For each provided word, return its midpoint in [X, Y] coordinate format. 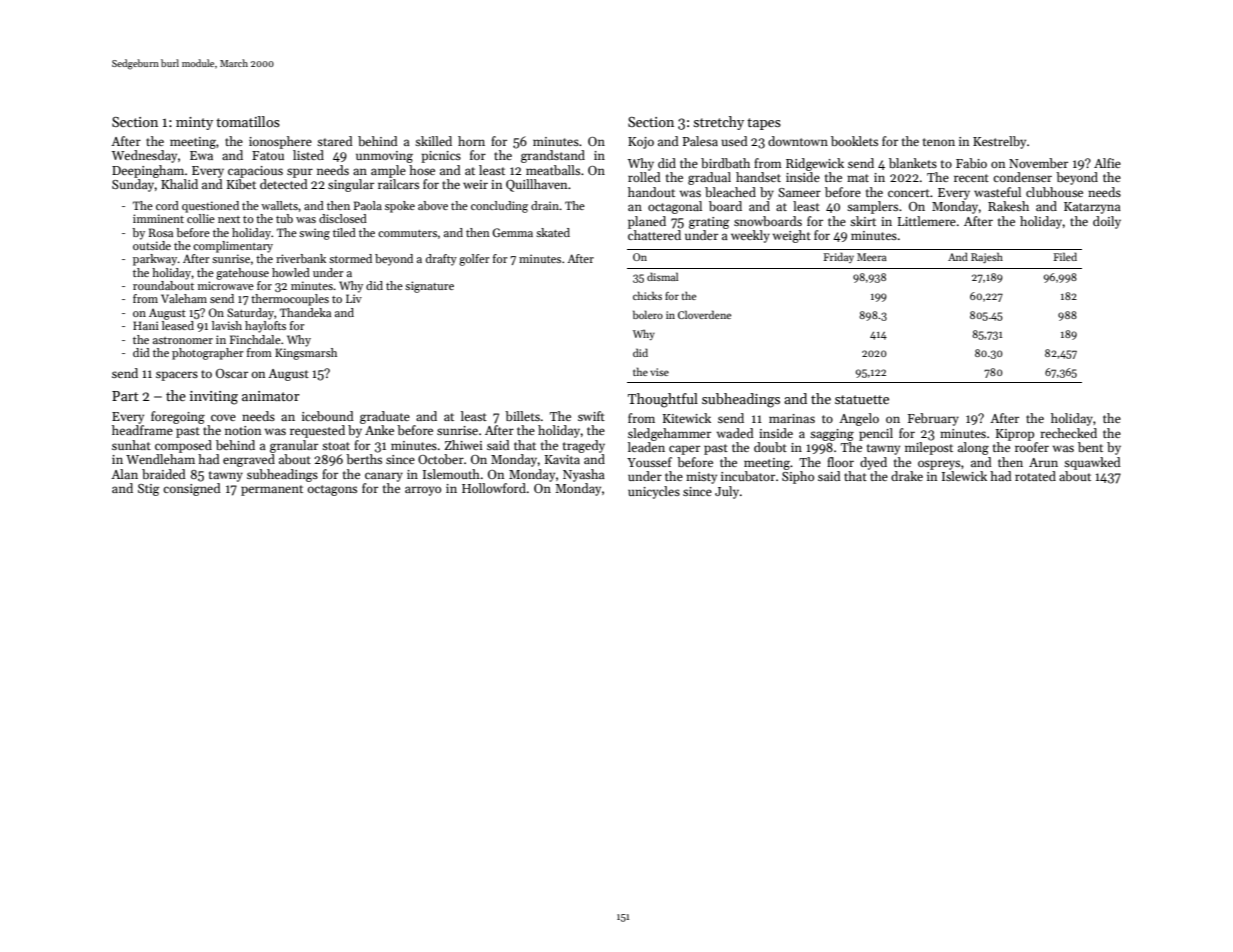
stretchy [719, 123]
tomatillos [248, 121]
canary [384, 477]
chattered [654, 235]
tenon [939, 142]
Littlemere [927, 221]
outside [152, 245]
